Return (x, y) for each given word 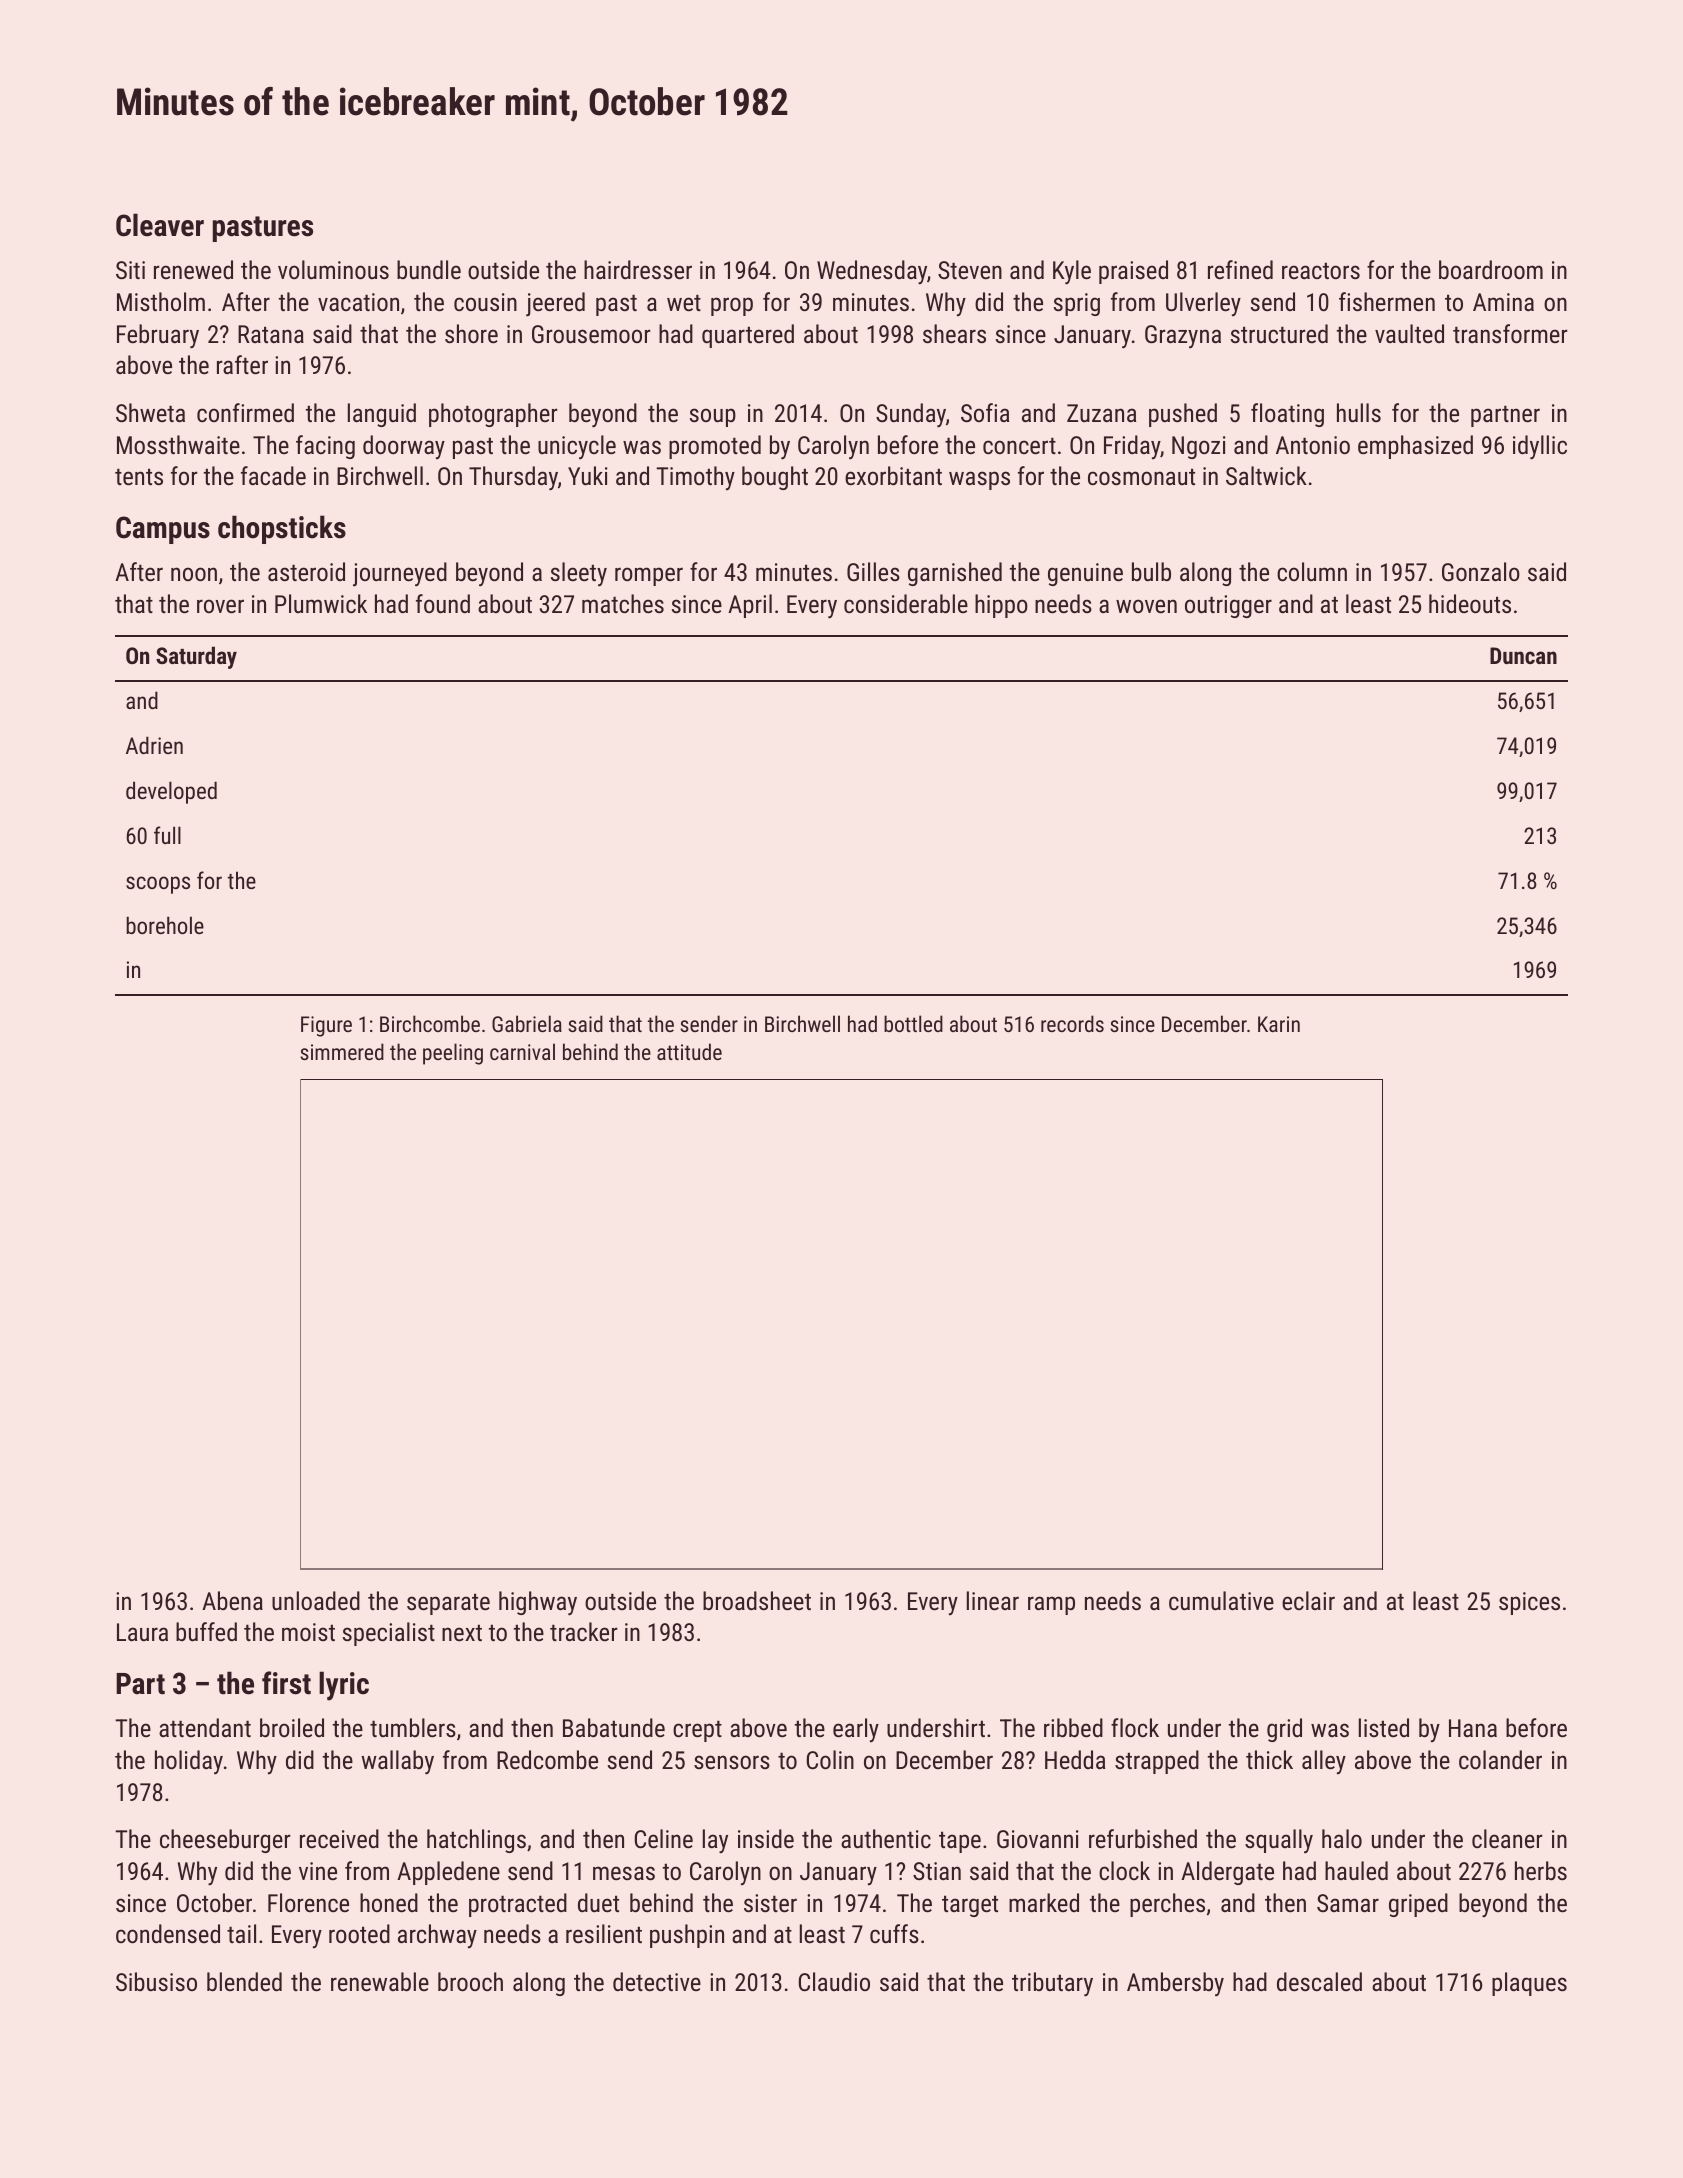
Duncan (1523, 655)
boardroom (1491, 269)
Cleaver (160, 225)
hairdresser (638, 269)
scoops (158, 885)
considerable (906, 603)
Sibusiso (156, 1981)
